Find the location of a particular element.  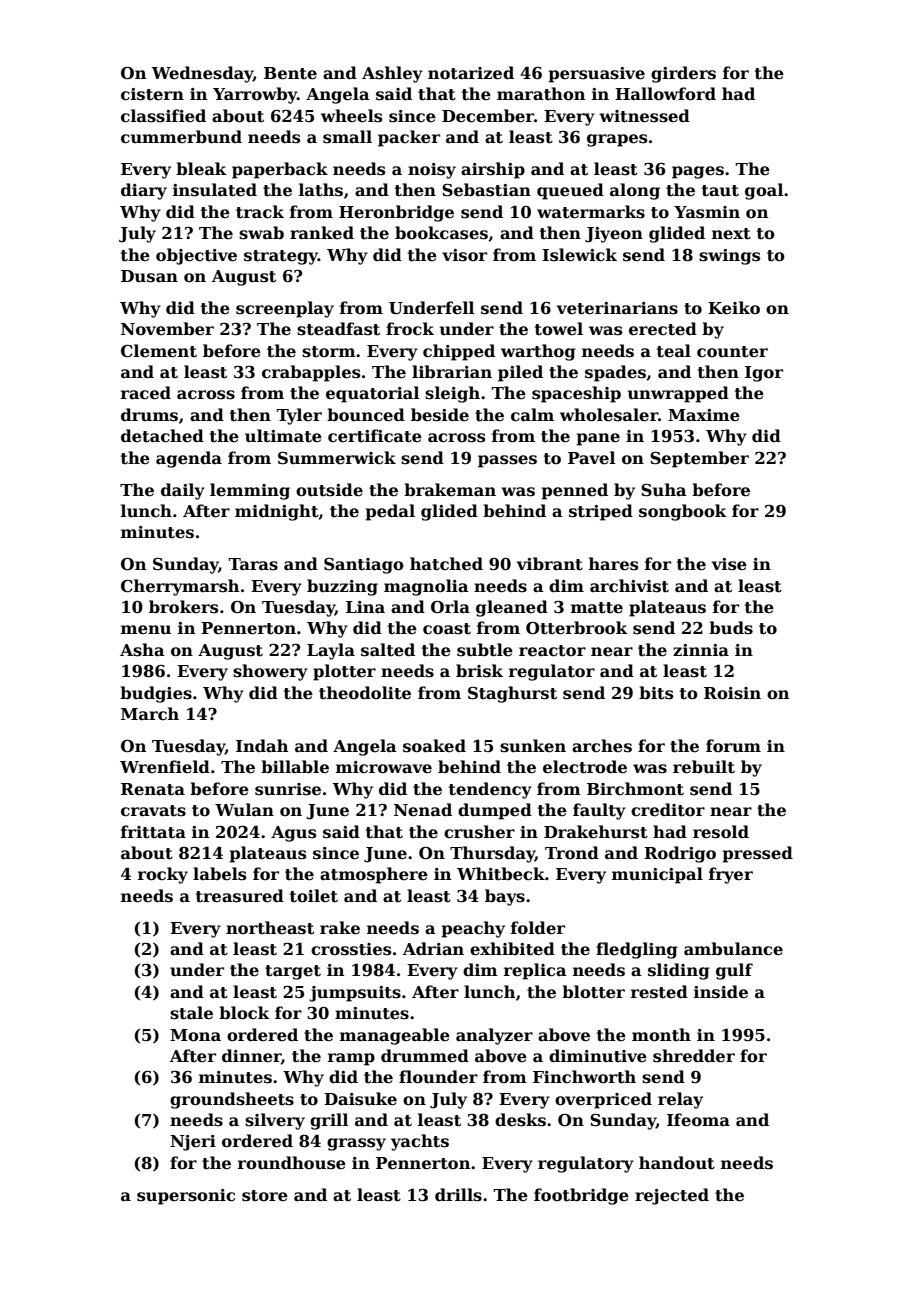

crusher is located at coordinates (479, 832).
